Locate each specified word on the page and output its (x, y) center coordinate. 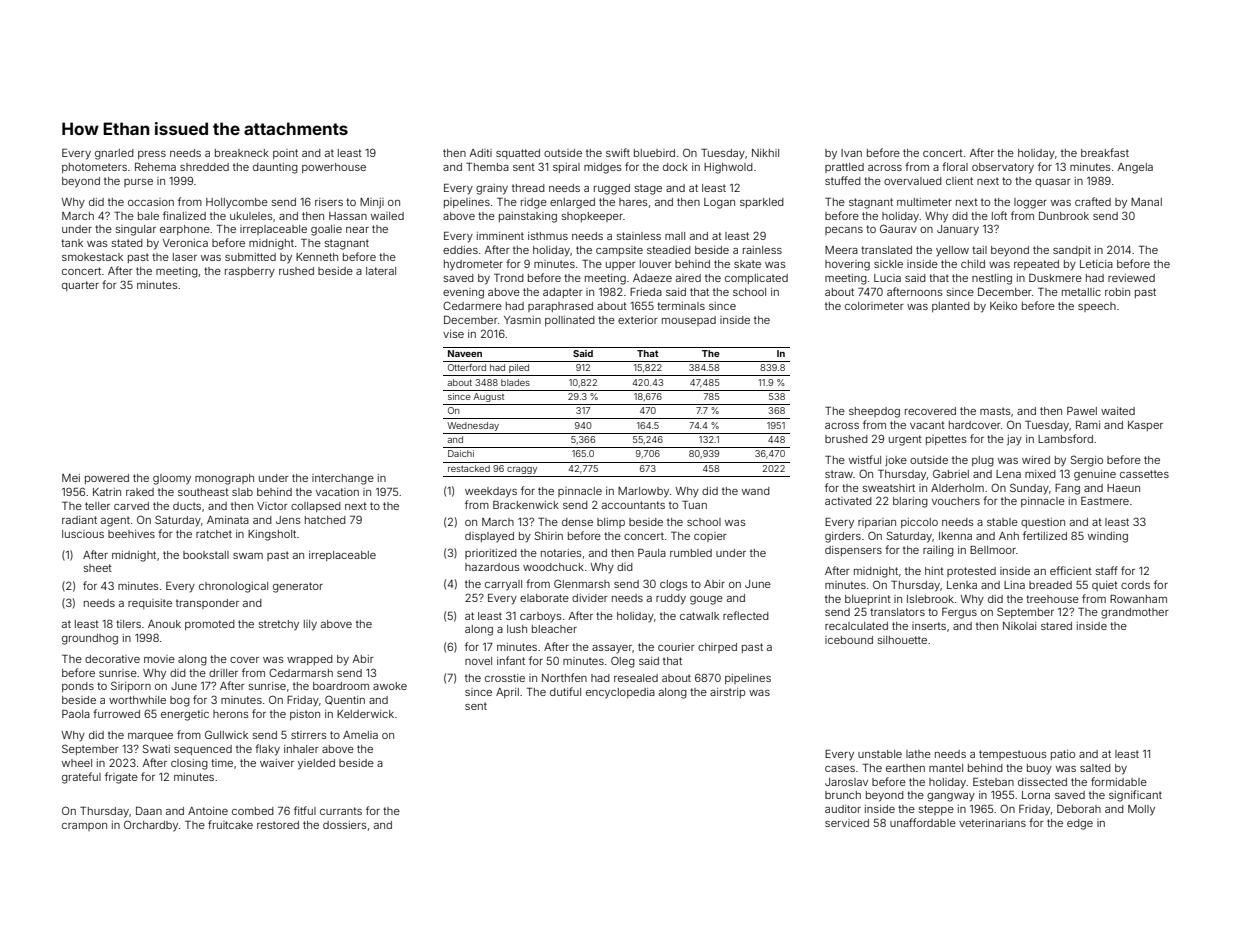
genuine (1095, 475)
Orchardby (151, 826)
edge (1080, 824)
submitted (250, 257)
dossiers (345, 825)
